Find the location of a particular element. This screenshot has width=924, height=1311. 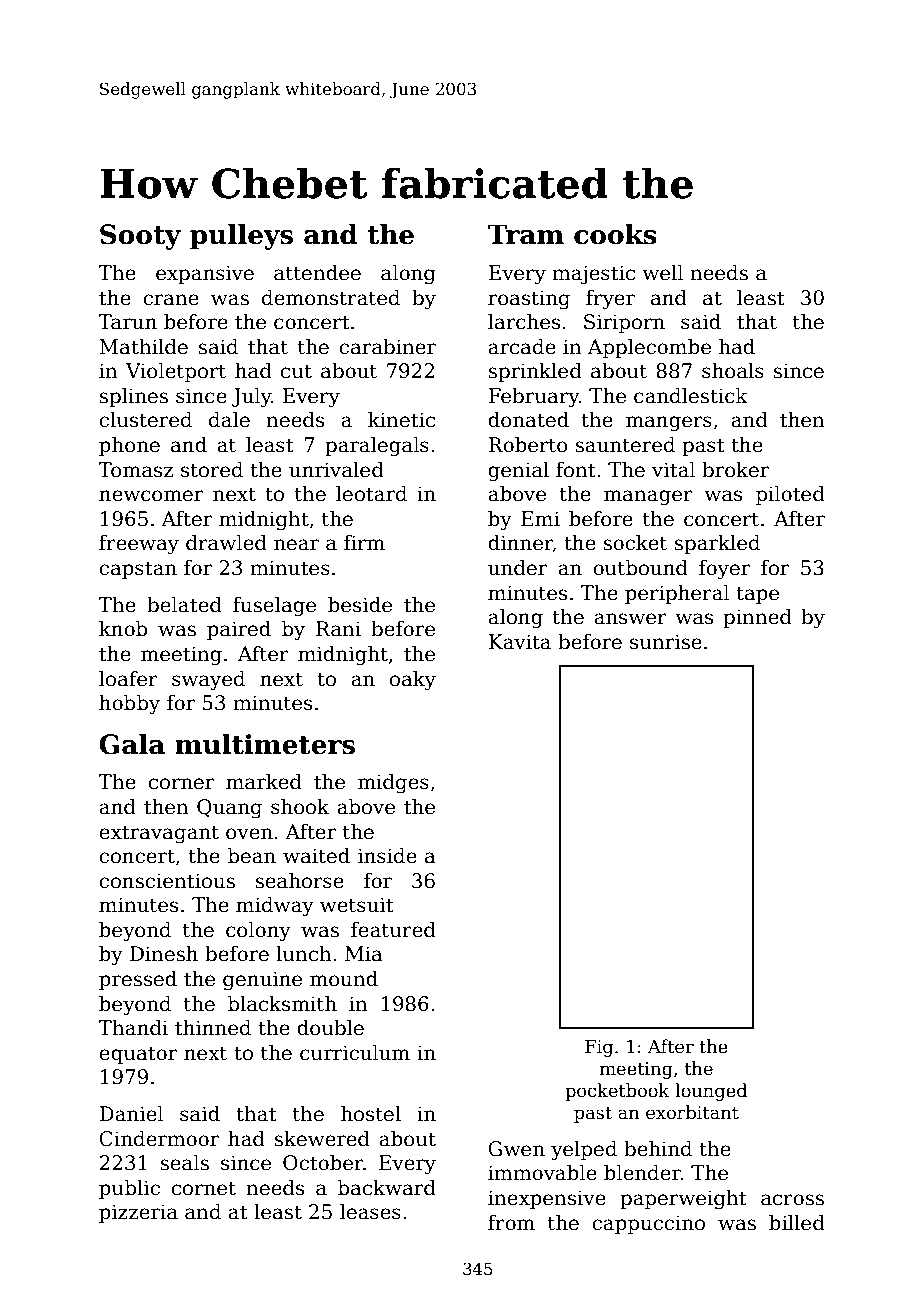

cooks is located at coordinates (615, 234).
